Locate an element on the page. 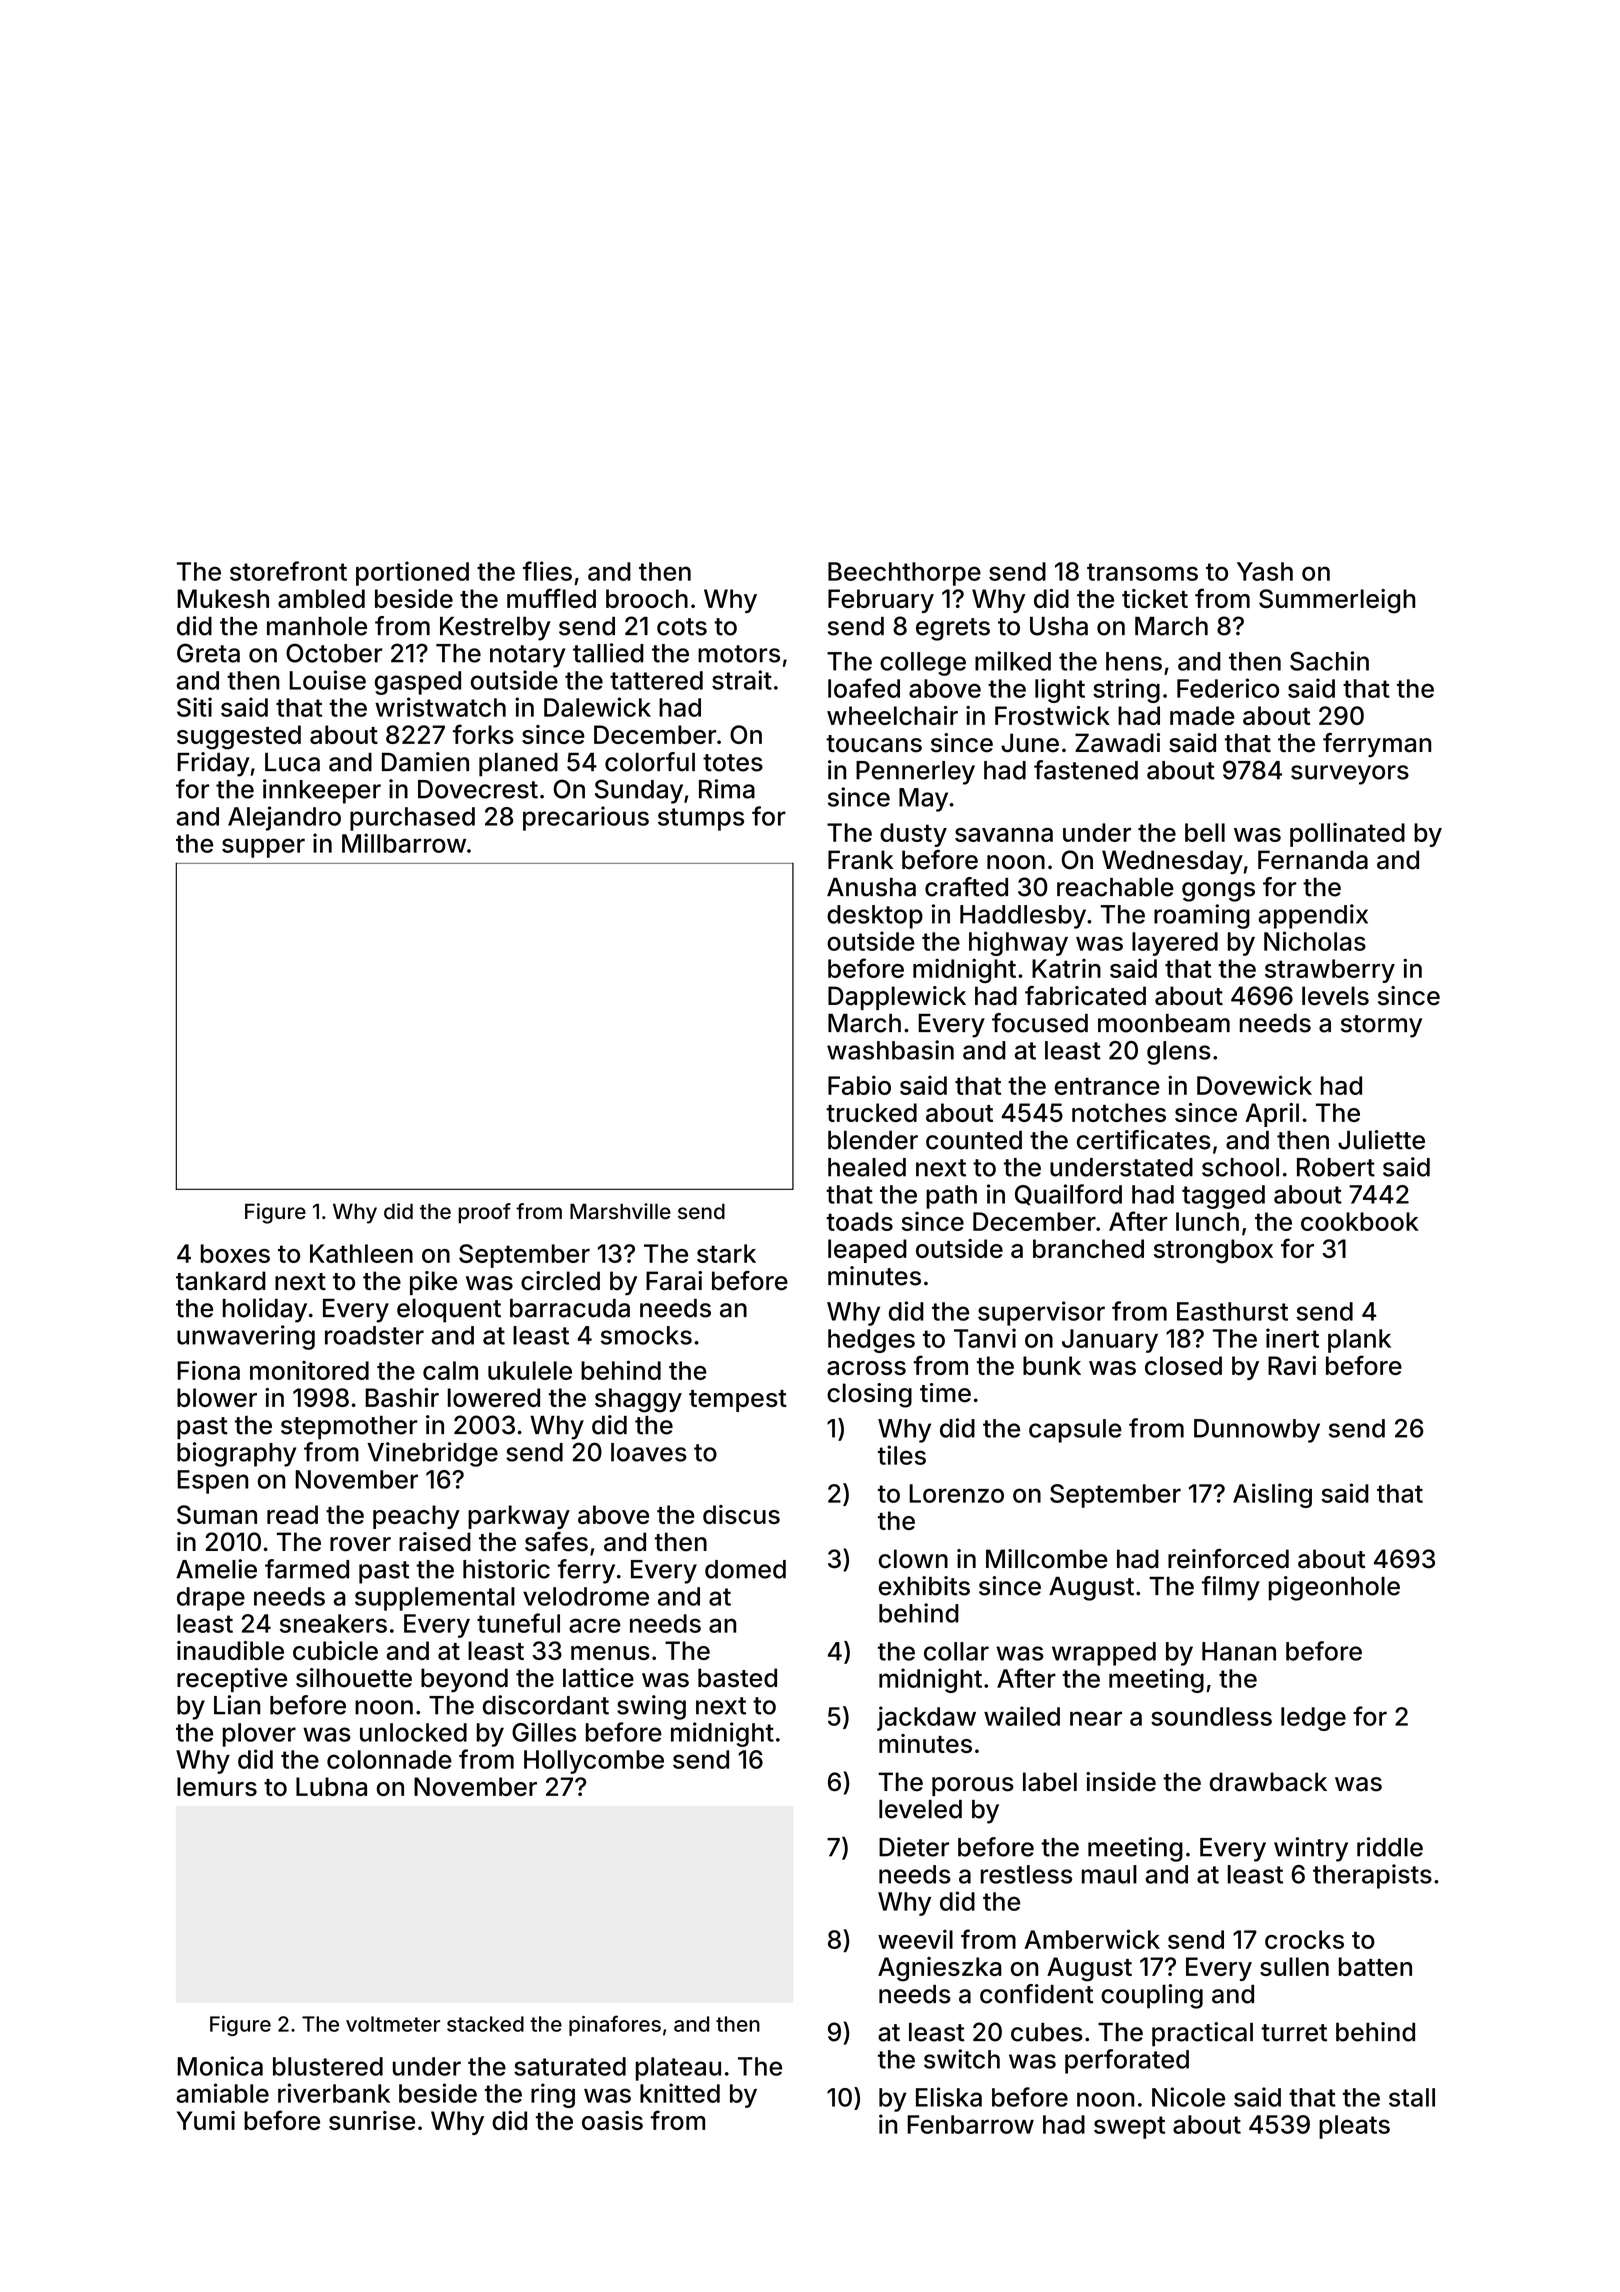 The width and height of the document is (1620, 2292). Fabio is located at coordinates (859, 1085).
